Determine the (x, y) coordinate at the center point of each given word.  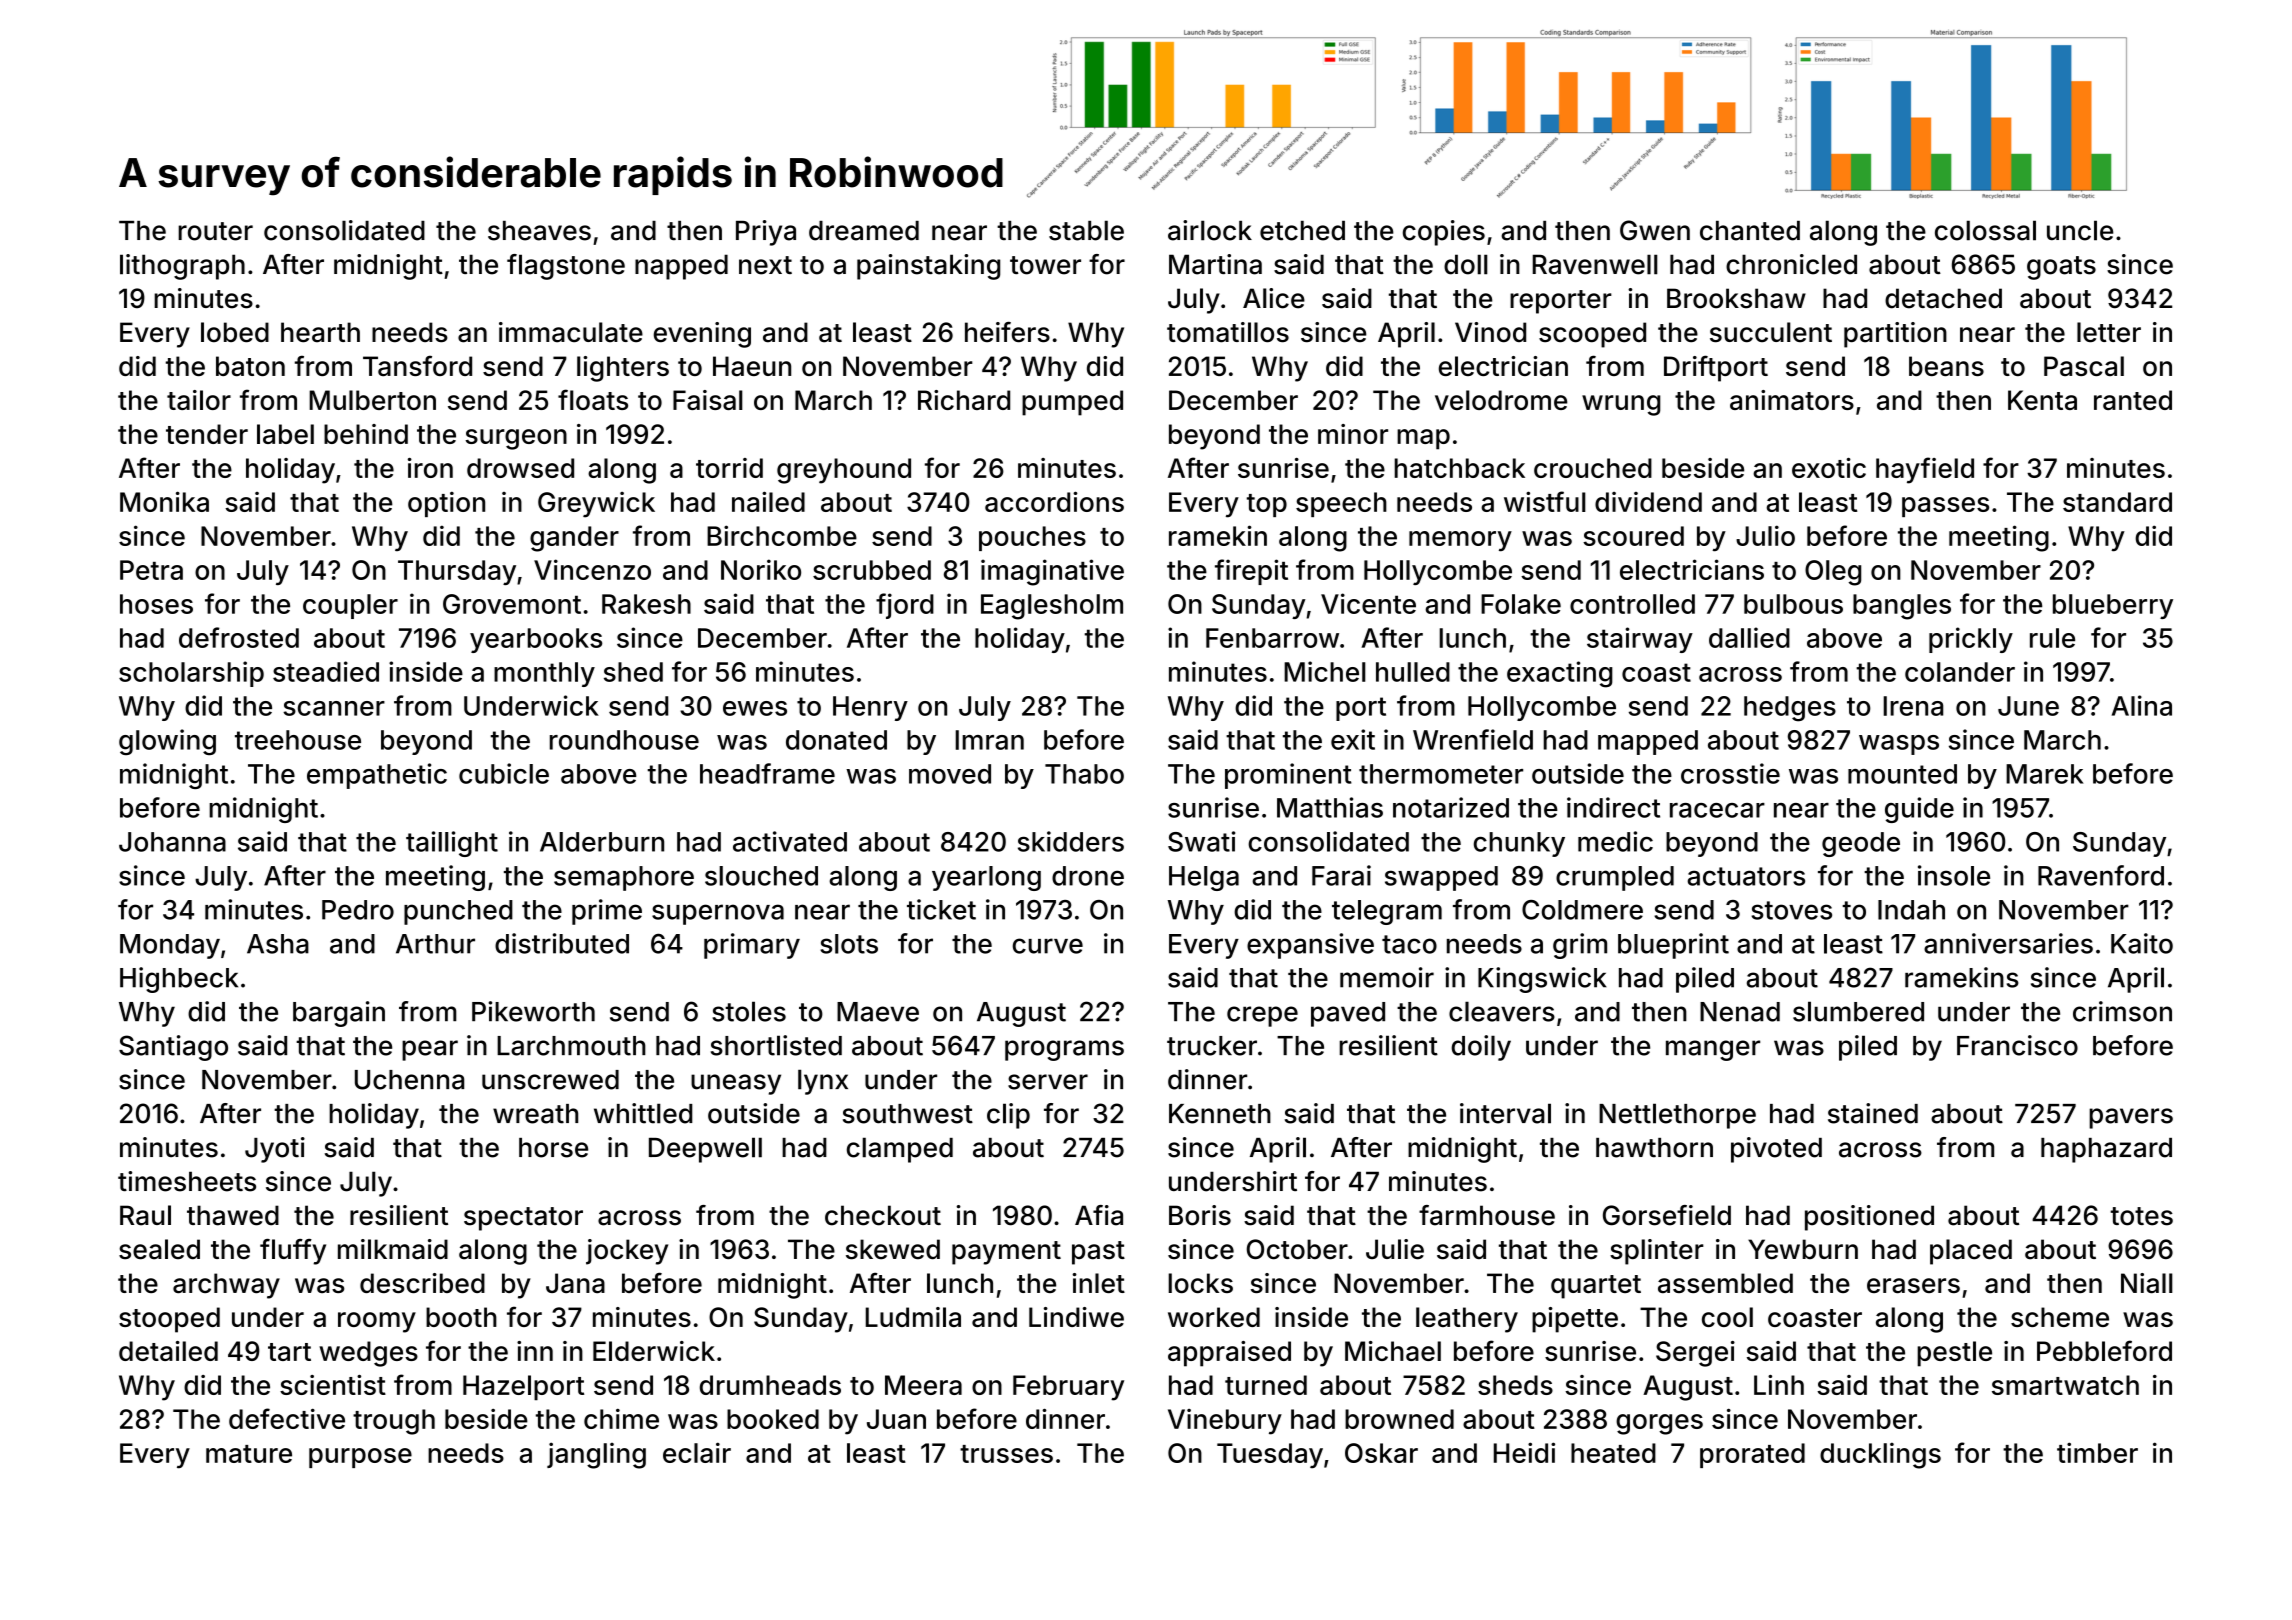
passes (1945, 507)
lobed (235, 332)
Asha (278, 944)
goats (2061, 268)
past (1098, 1253)
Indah (1911, 910)
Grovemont (512, 604)
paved (1348, 1014)
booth (461, 1317)
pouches (1032, 538)
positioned (1869, 1218)
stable (1086, 230)
